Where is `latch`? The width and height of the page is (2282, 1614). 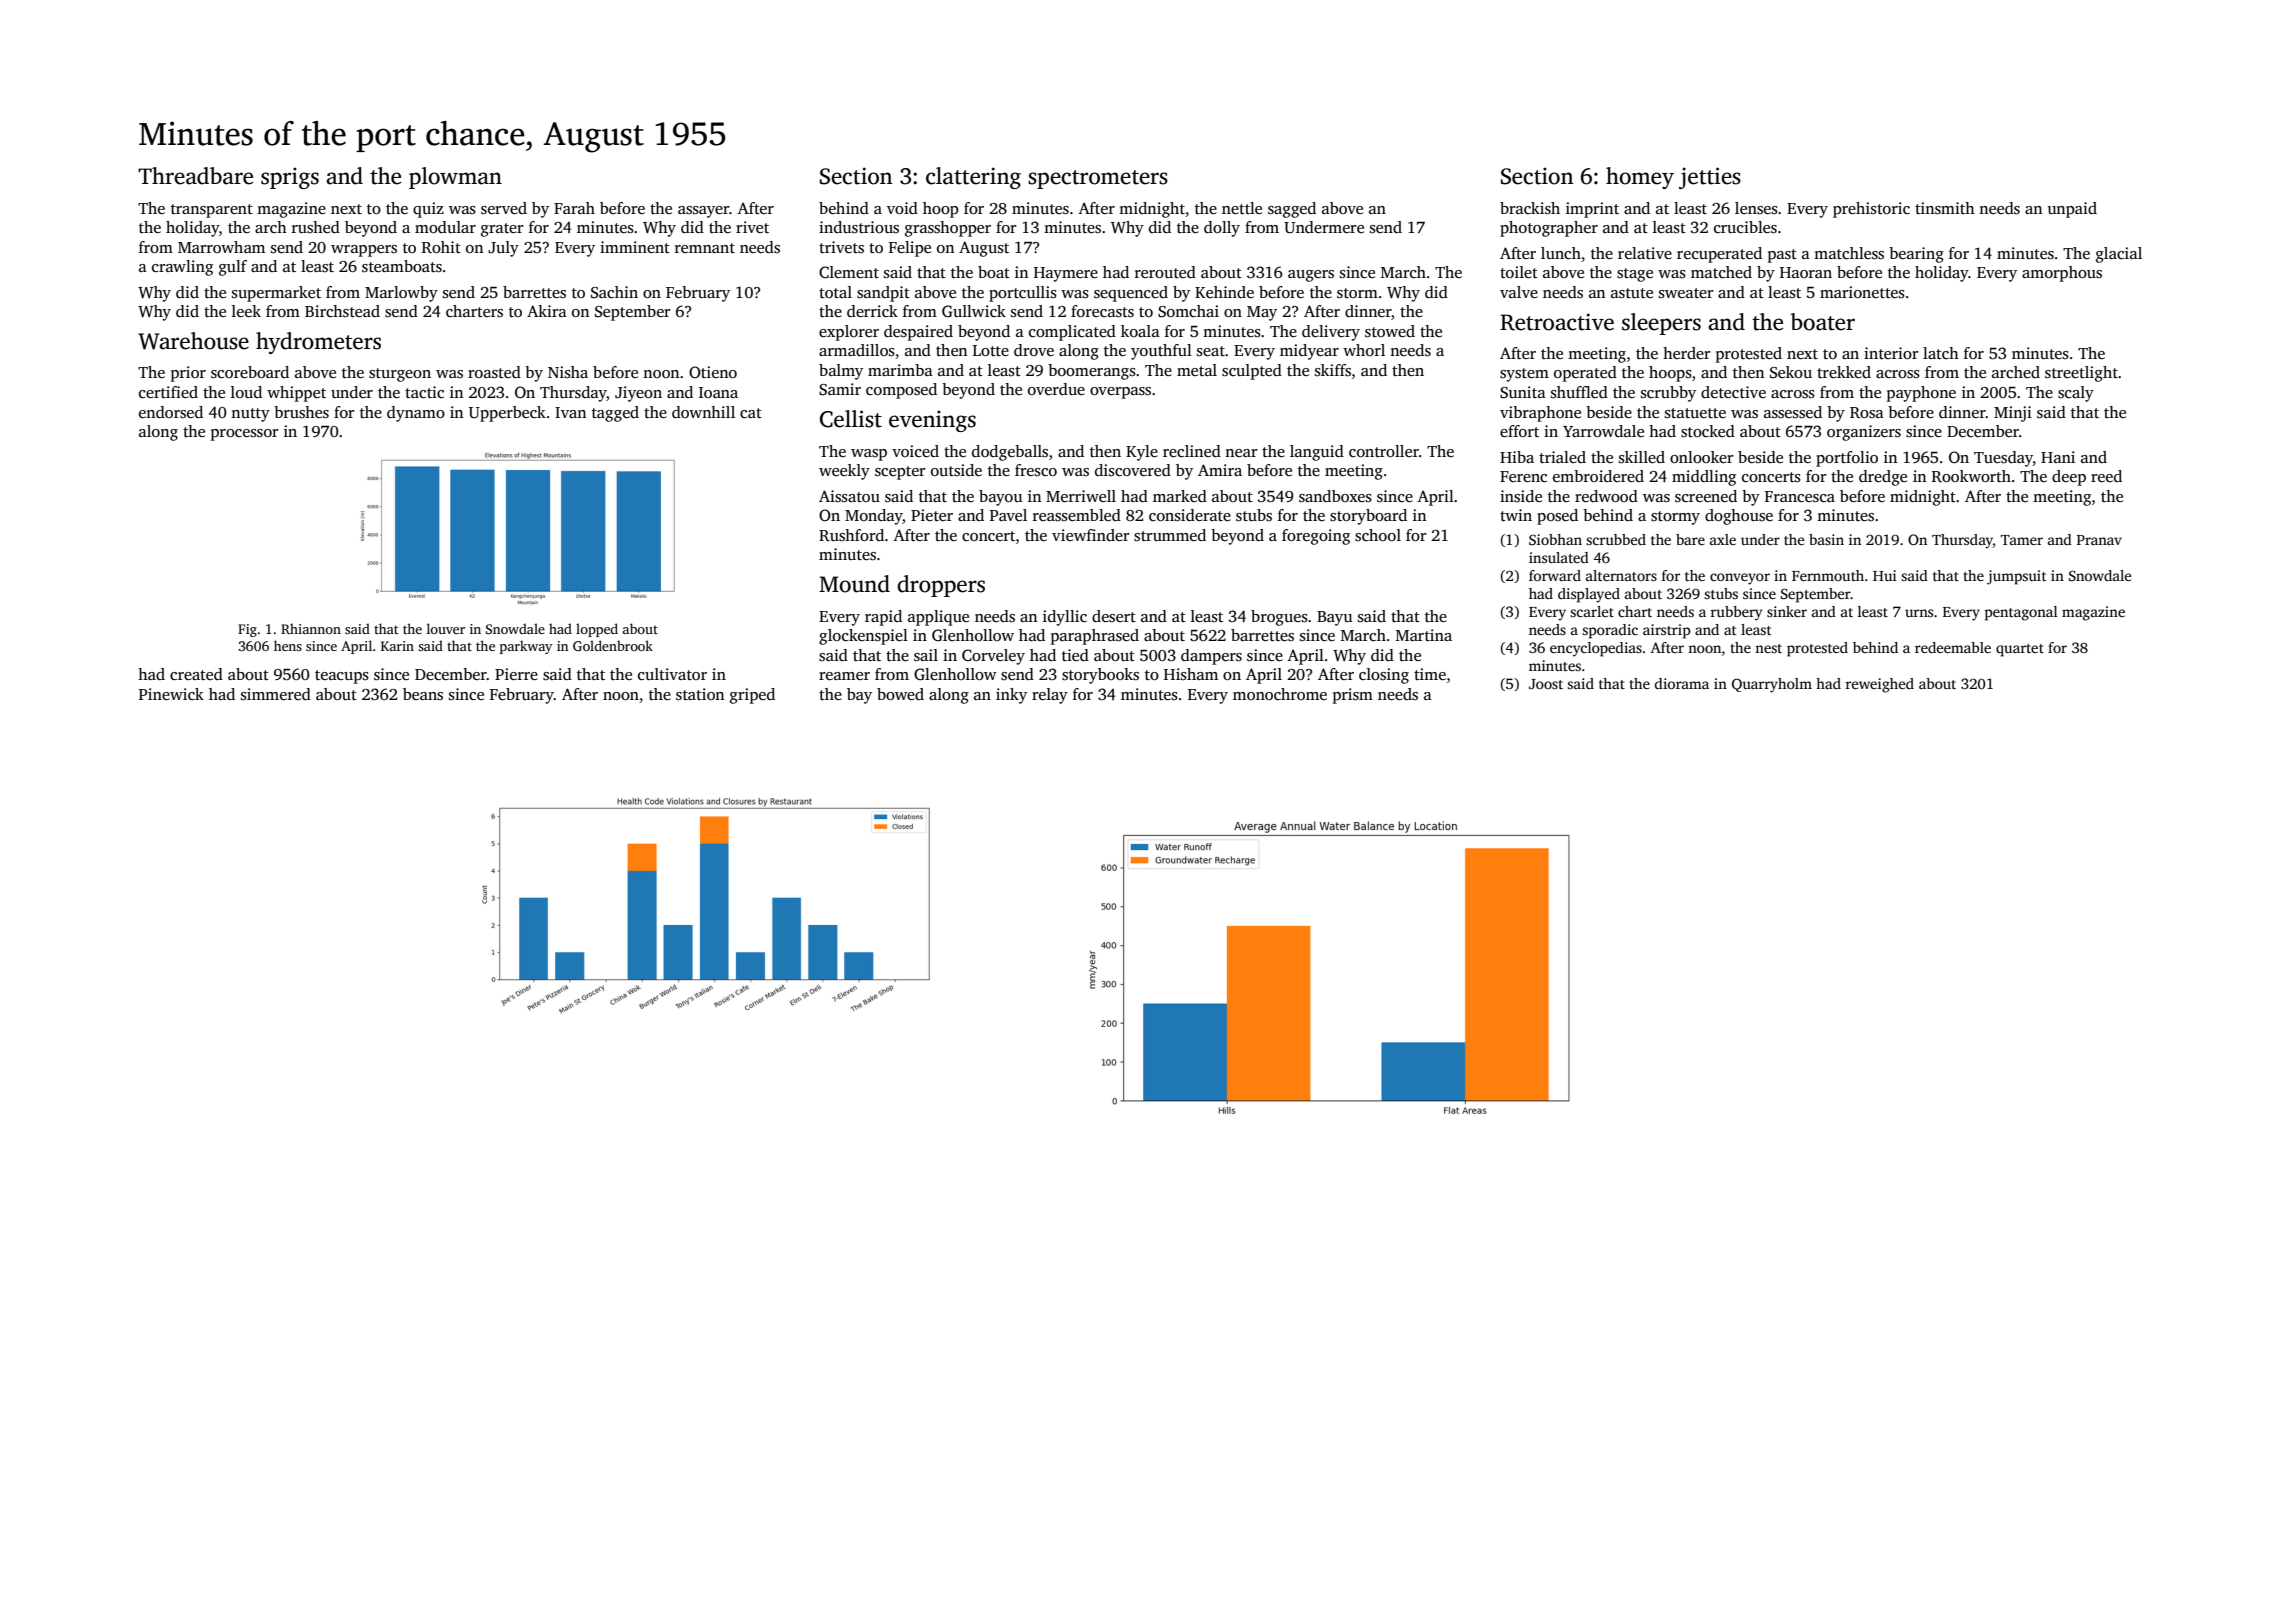 latch is located at coordinates (1941, 353).
